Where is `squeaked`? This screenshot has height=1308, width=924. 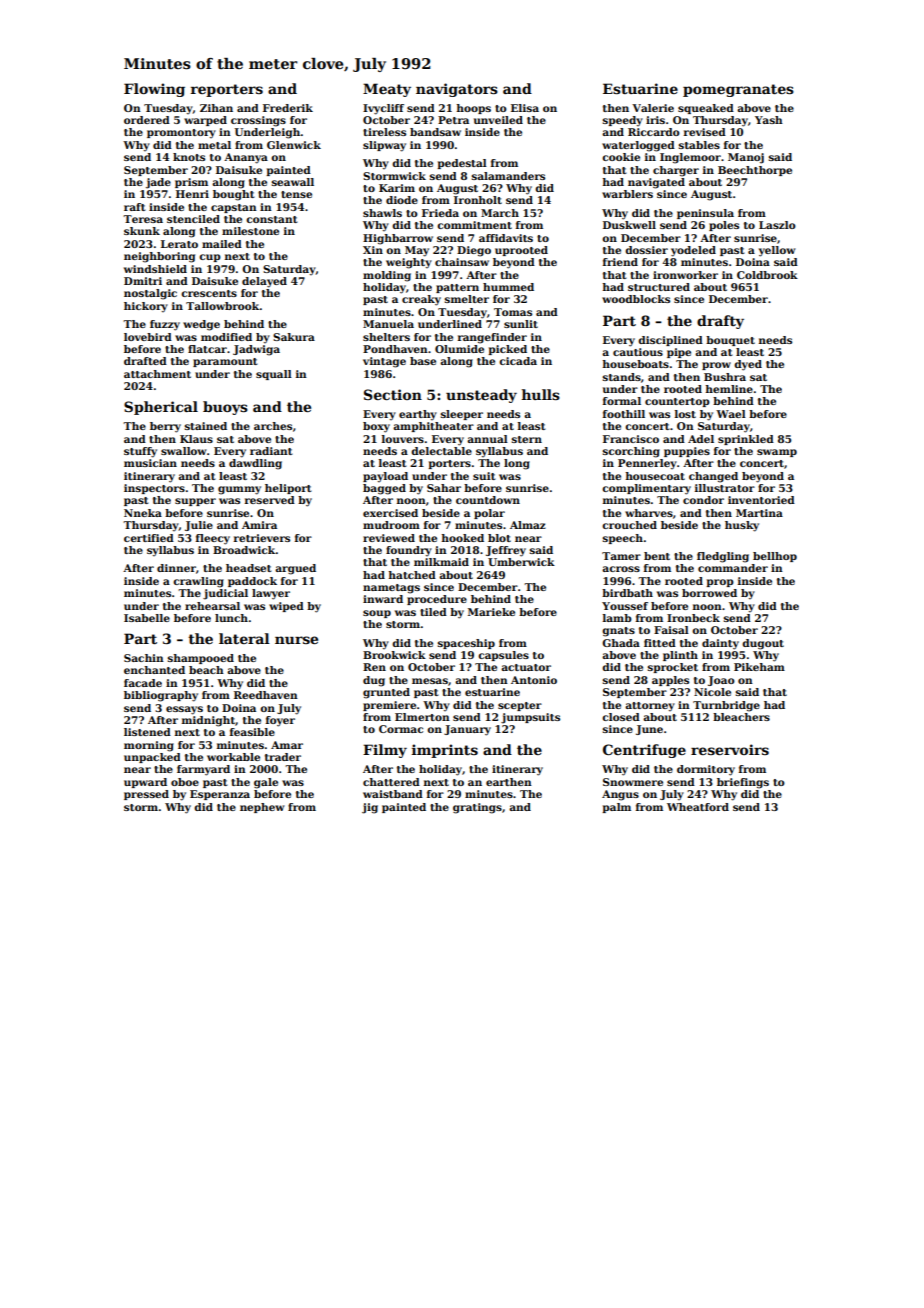
squeaked is located at coordinates (706, 109).
